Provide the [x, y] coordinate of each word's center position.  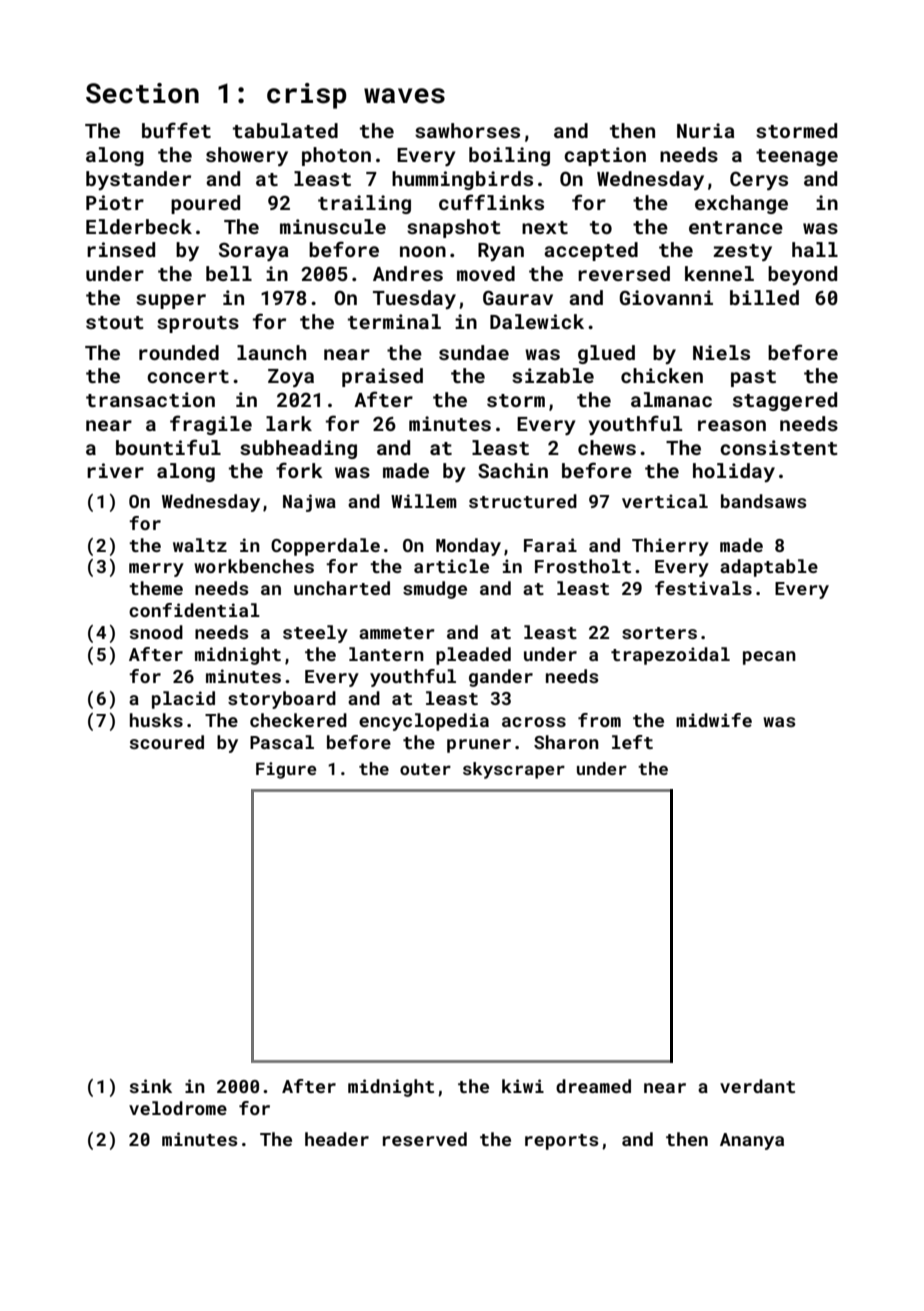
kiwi [523, 1086]
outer [425, 769]
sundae [474, 352]
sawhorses [467, 130]
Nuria [706, 130]
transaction [150, 399]
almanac [671, 399]
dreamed [593, 1086]
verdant [757, 1086]
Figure [286, 770]
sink [151, 1086]
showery [247, 156]
